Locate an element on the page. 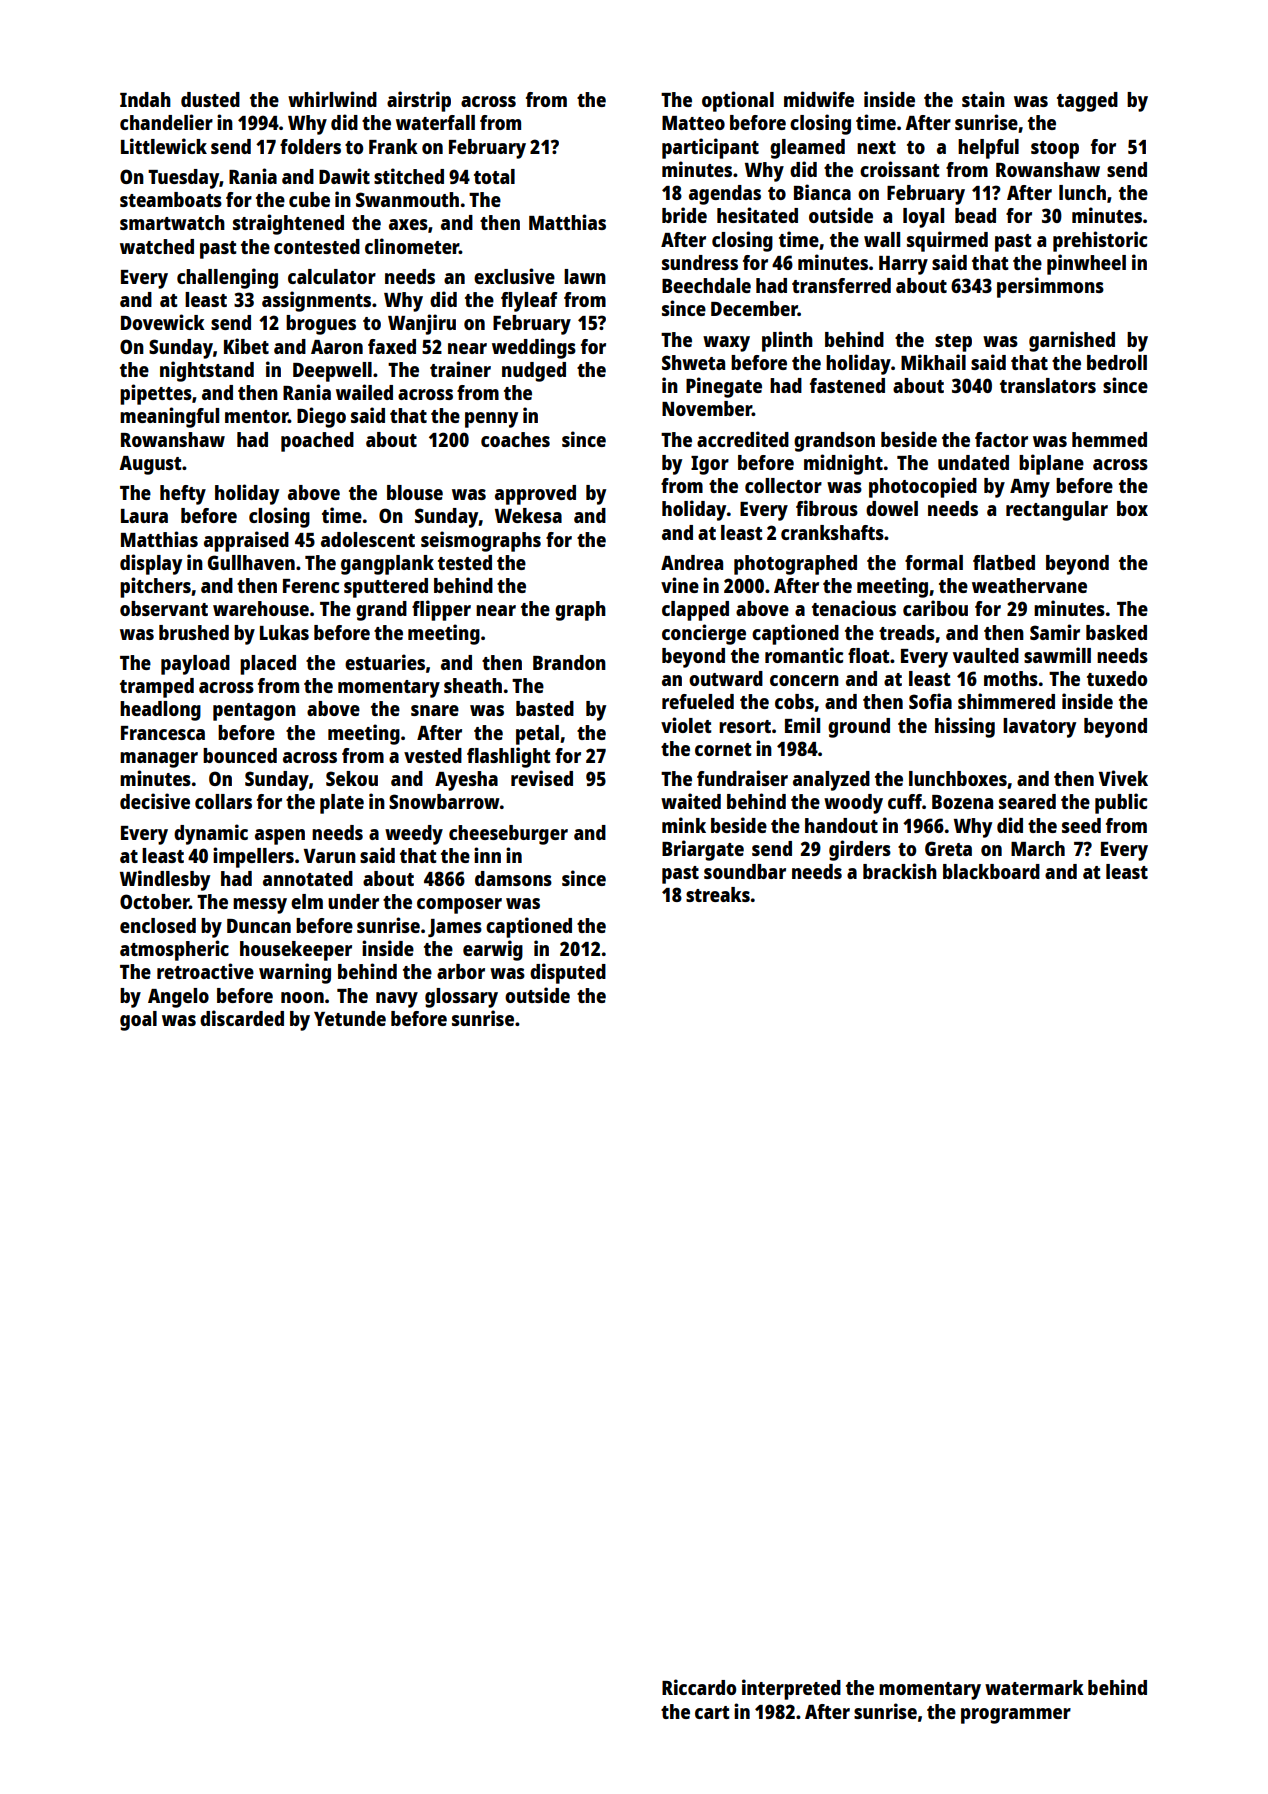 The image size is (1268, 1794). blackboard is located at coordinates (991, 871).
